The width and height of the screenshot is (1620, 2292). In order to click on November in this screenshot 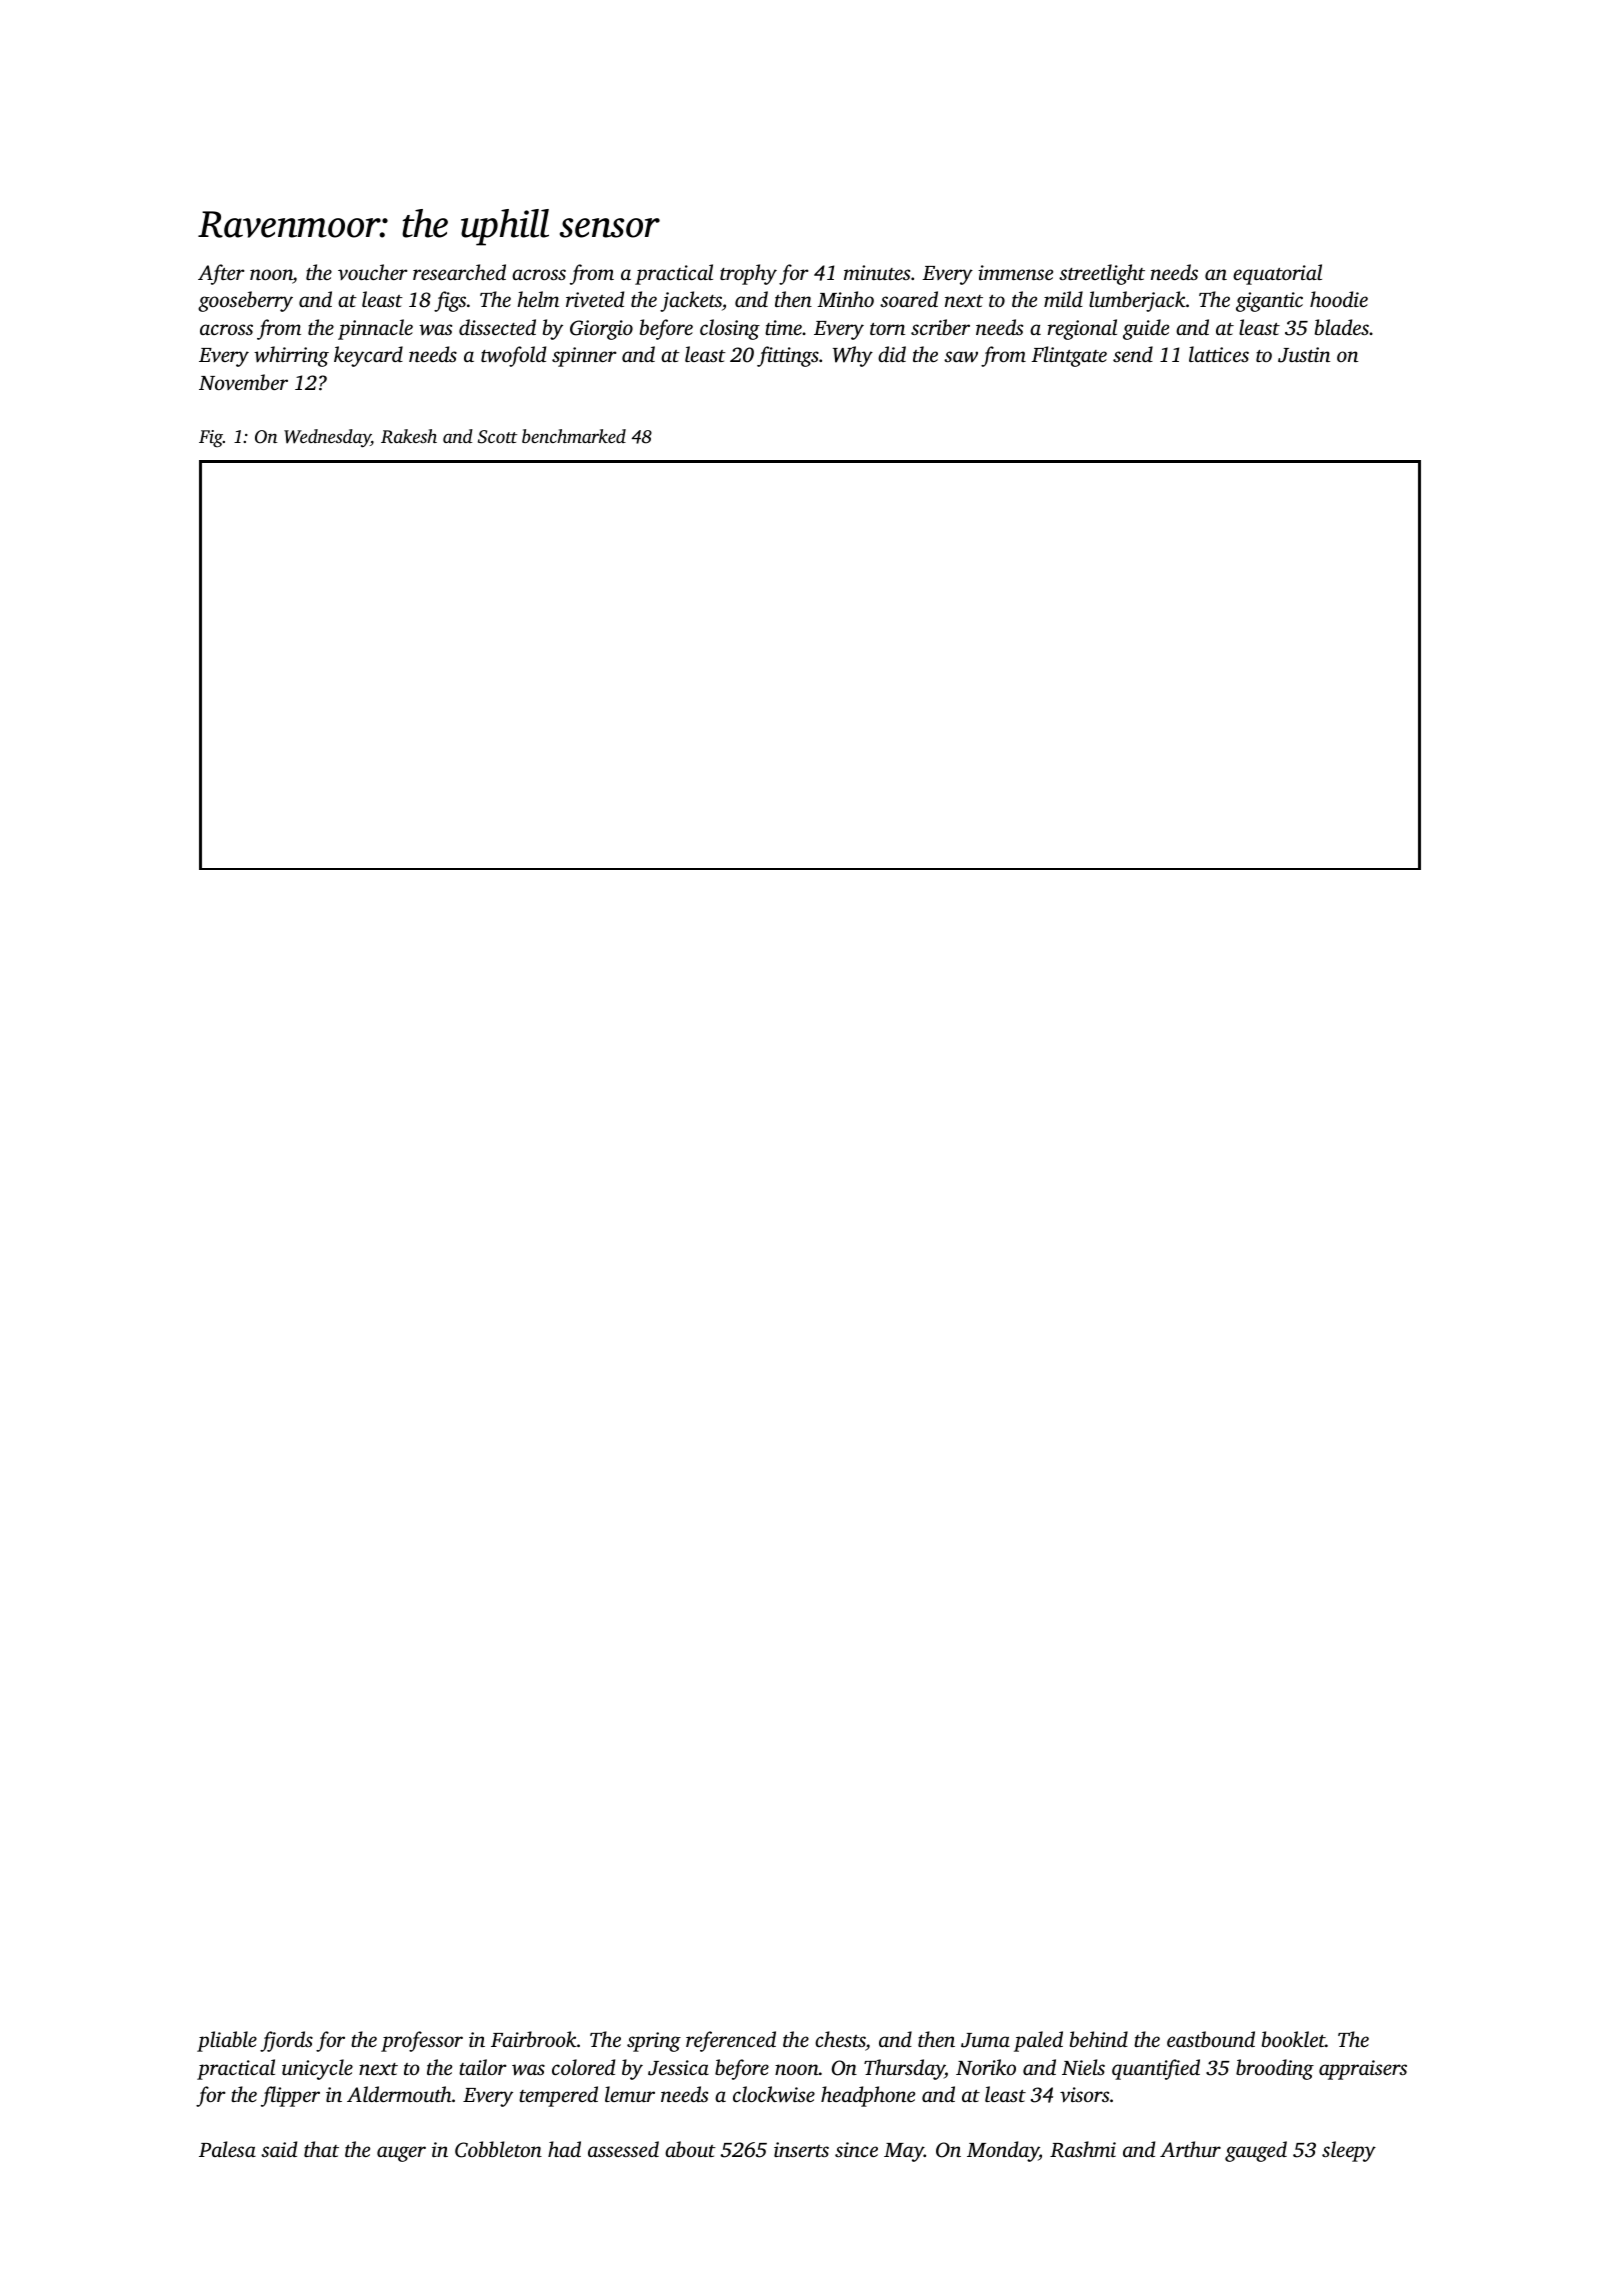, I will do `click(243, 382)`.
